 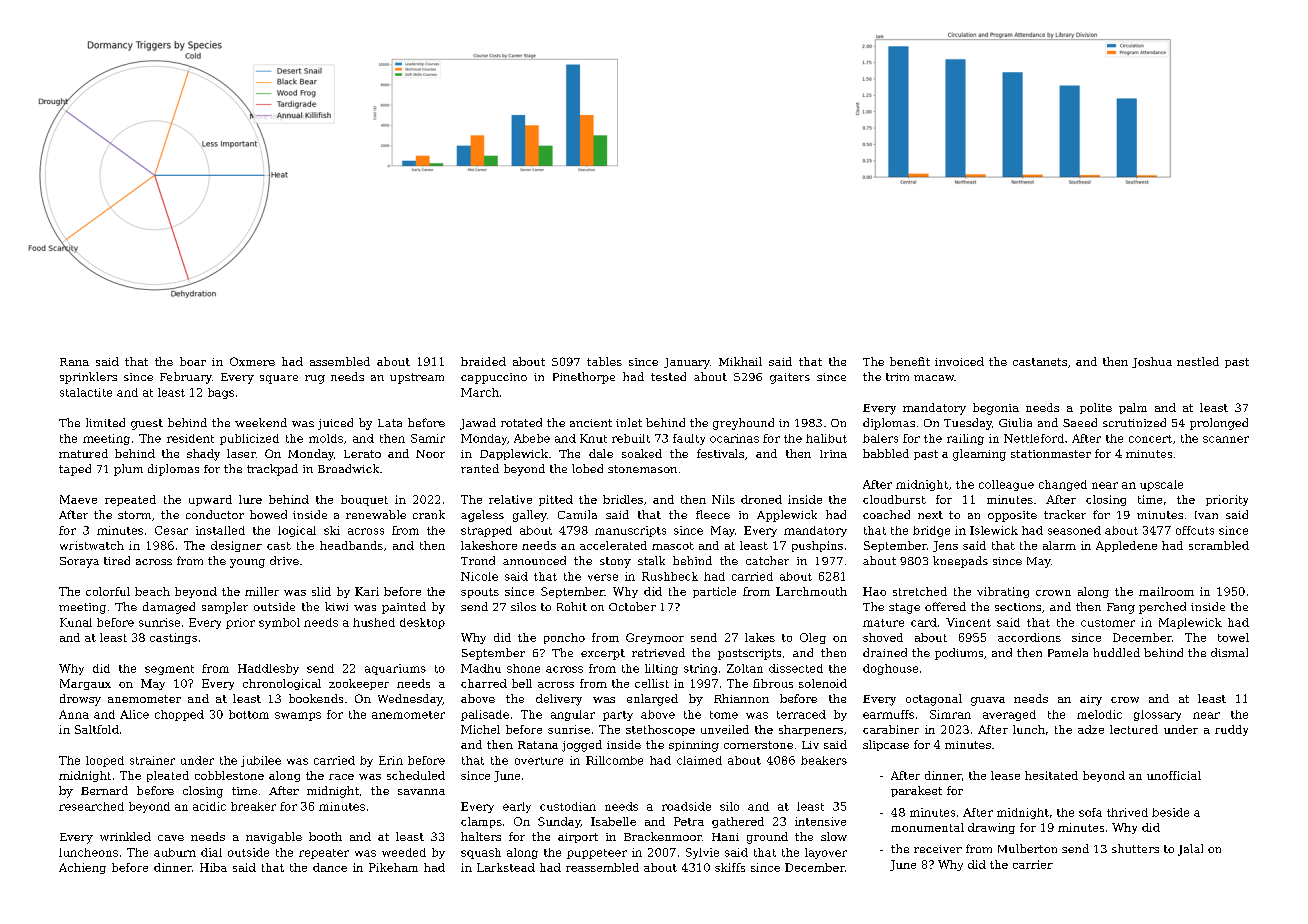 What do you see at coordinates (730, 867) in the image?
I see `skiffs` at bounding box center [730, 867].
